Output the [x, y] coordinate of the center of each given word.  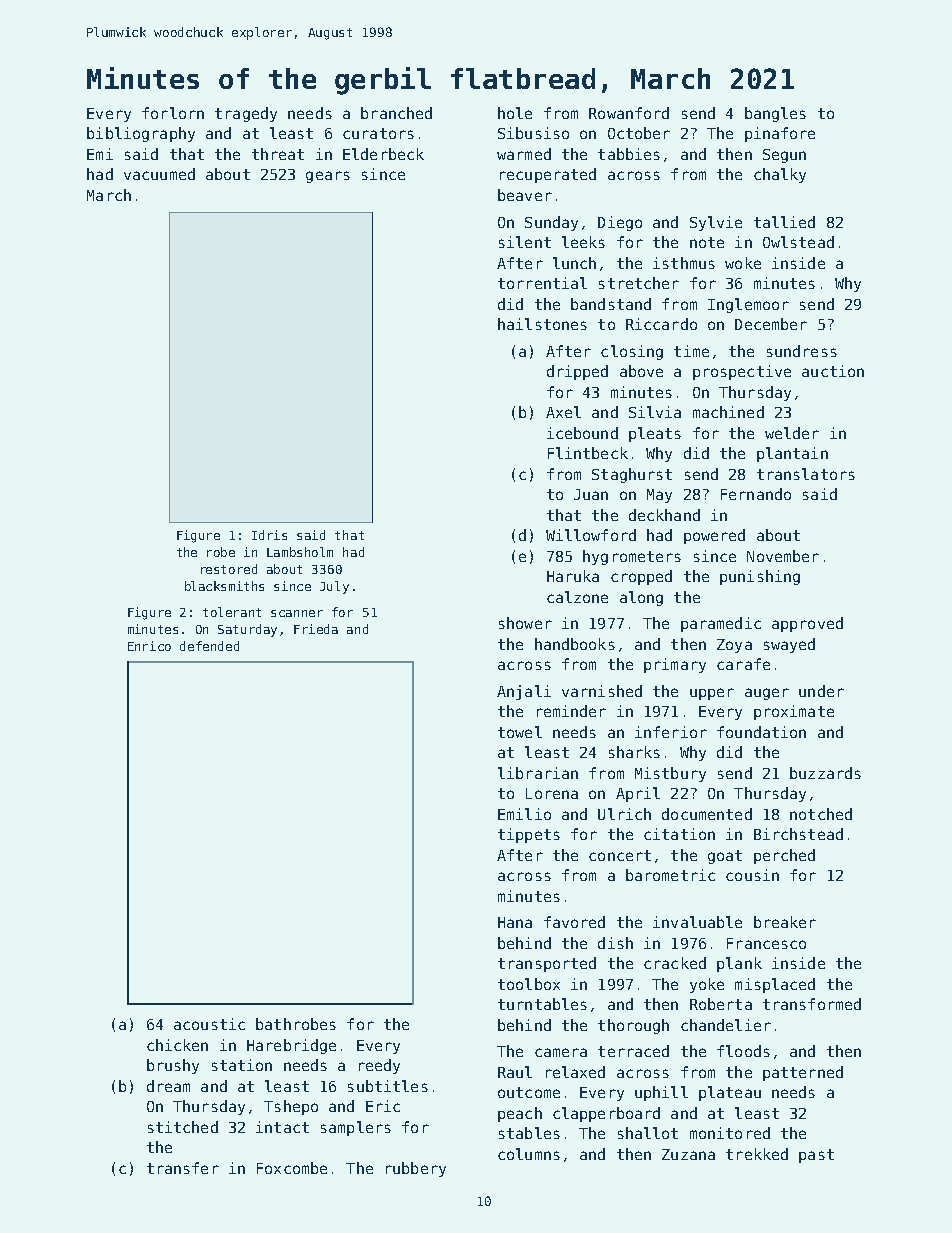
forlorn [173, 113]
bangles [775, 114]
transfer [183, 1168]
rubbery [416, 1169]
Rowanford [629, 113]
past [816, 1156]
